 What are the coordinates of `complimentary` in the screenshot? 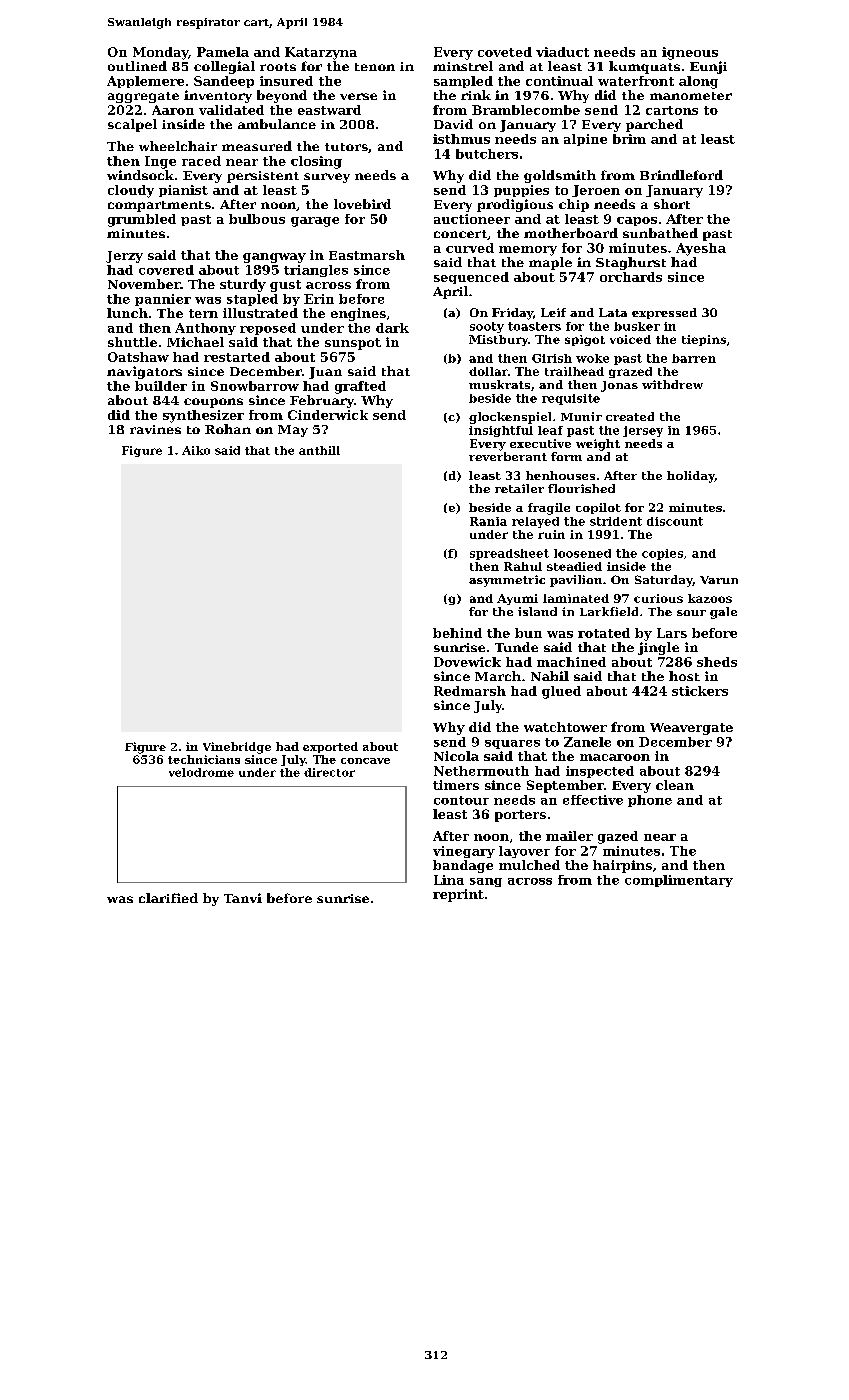 It's located at (679, 881).
